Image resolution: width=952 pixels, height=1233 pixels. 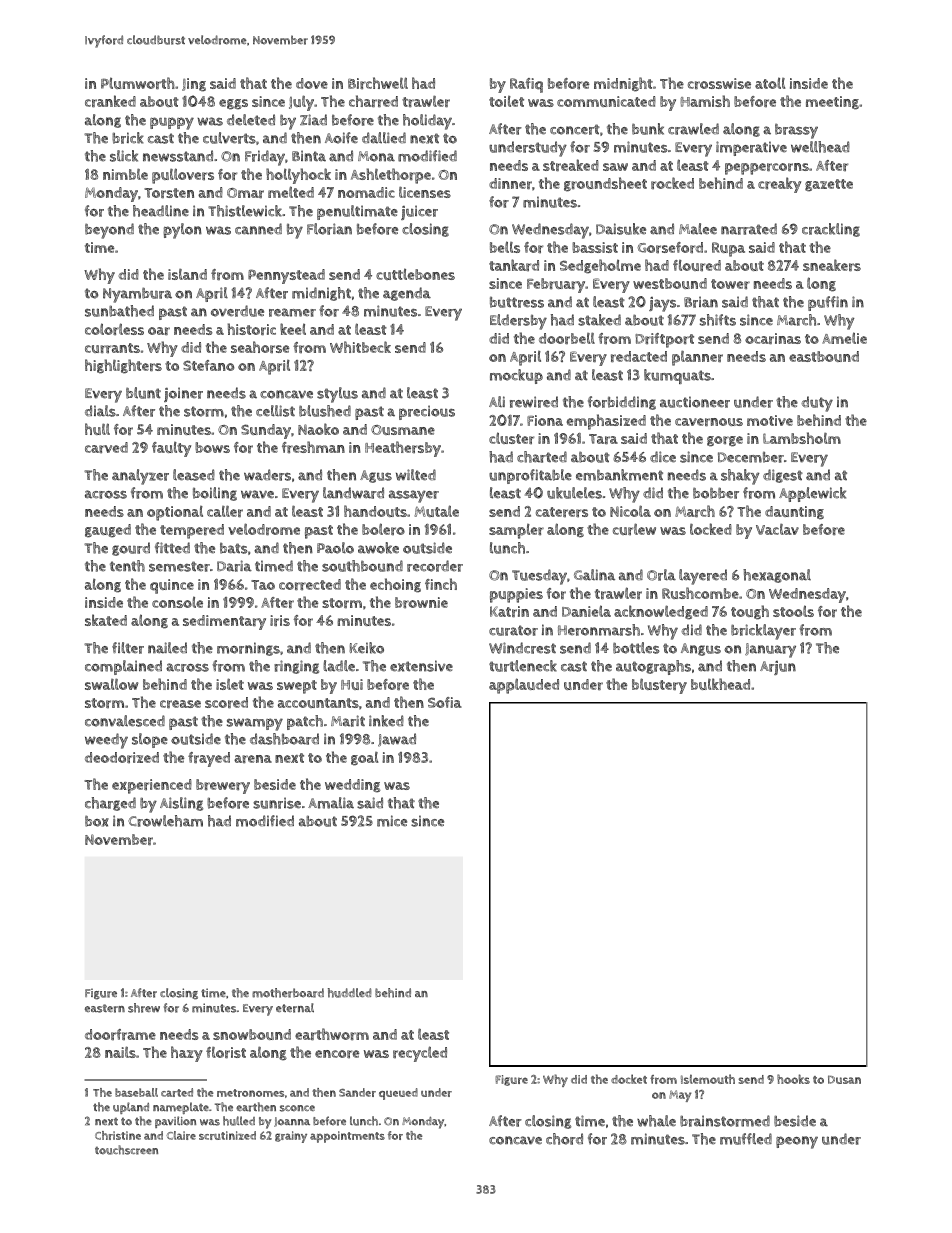 I want to click on scrutinized, so click(x=227, y=1135).
